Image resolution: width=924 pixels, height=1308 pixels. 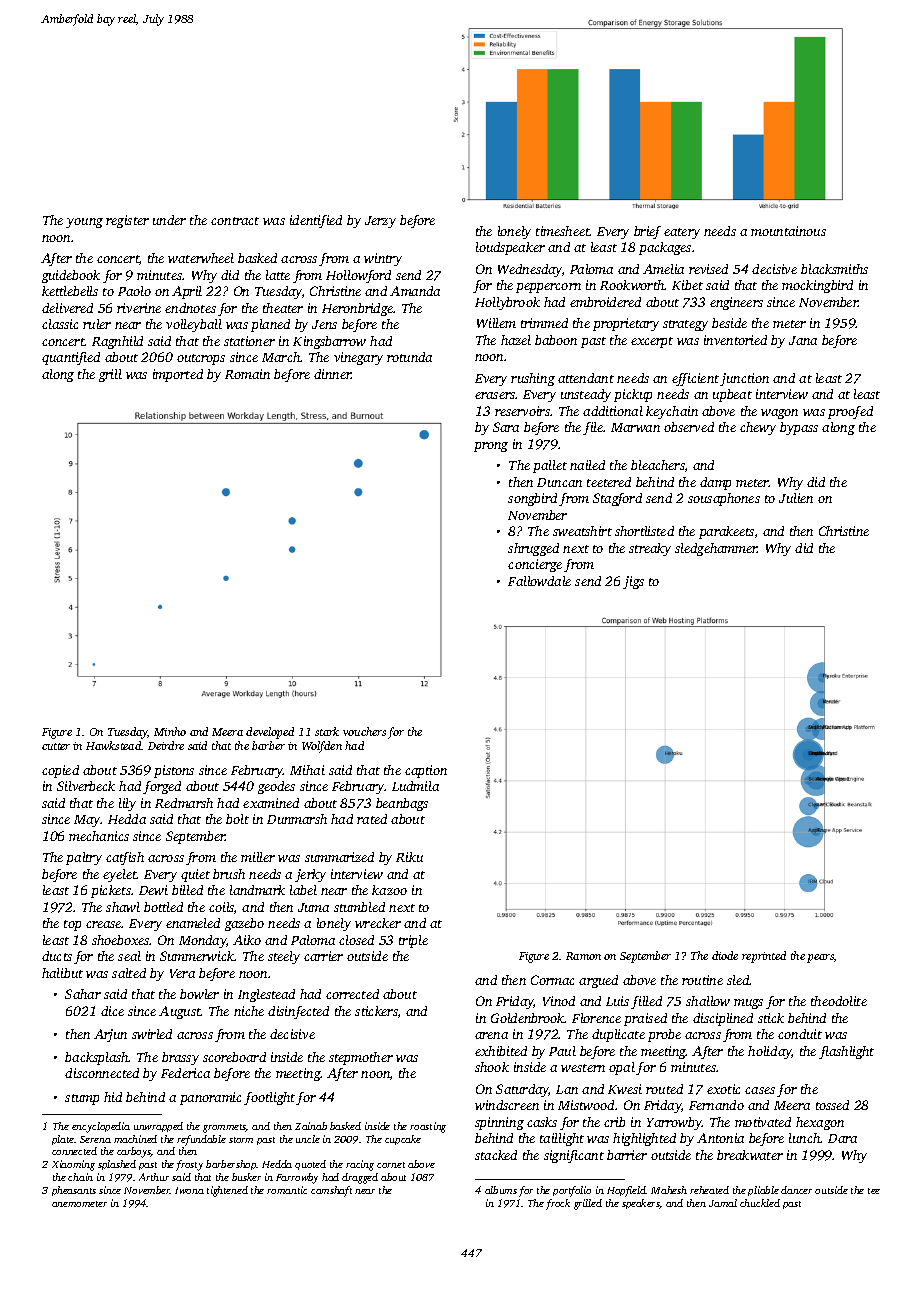 I want to click on register, so click(x=127, y=221).
